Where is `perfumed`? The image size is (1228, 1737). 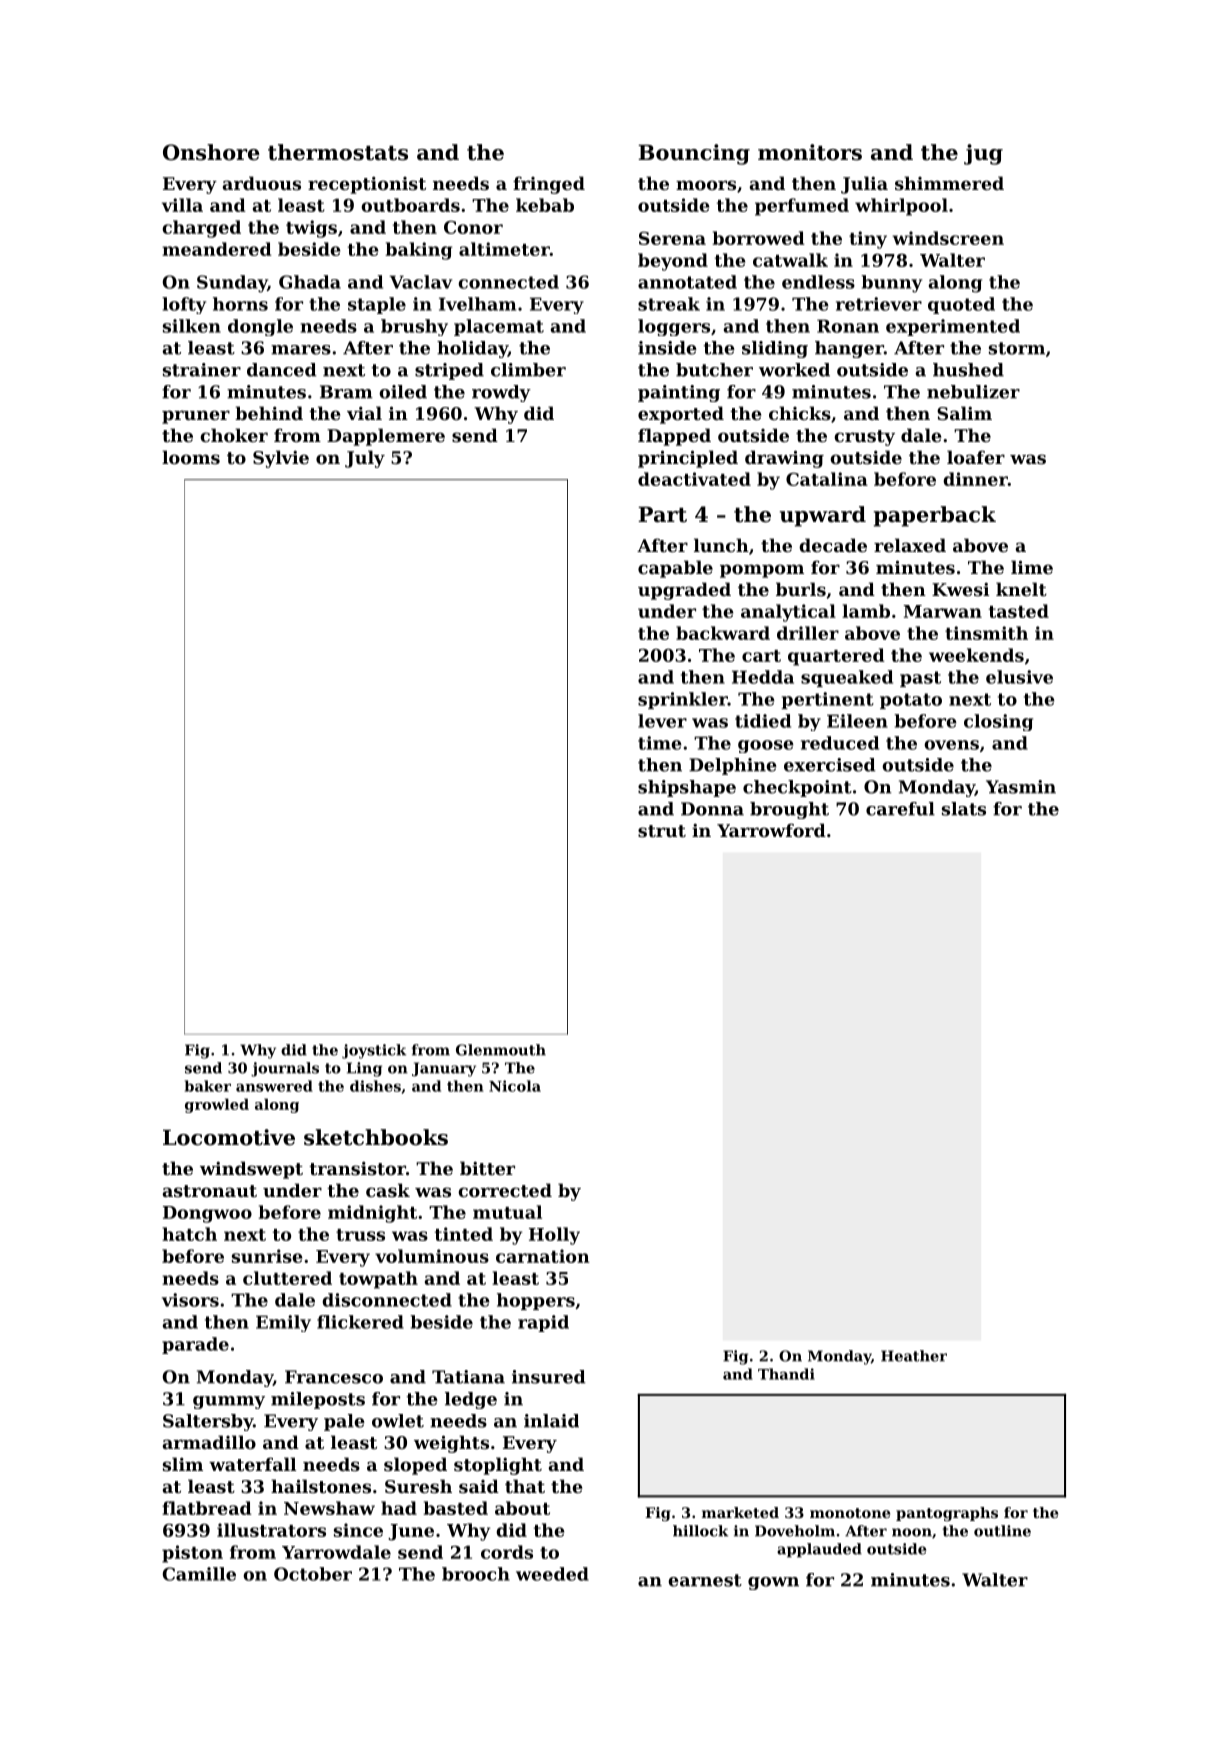
perfumed is located at coordinates (802, 207).
